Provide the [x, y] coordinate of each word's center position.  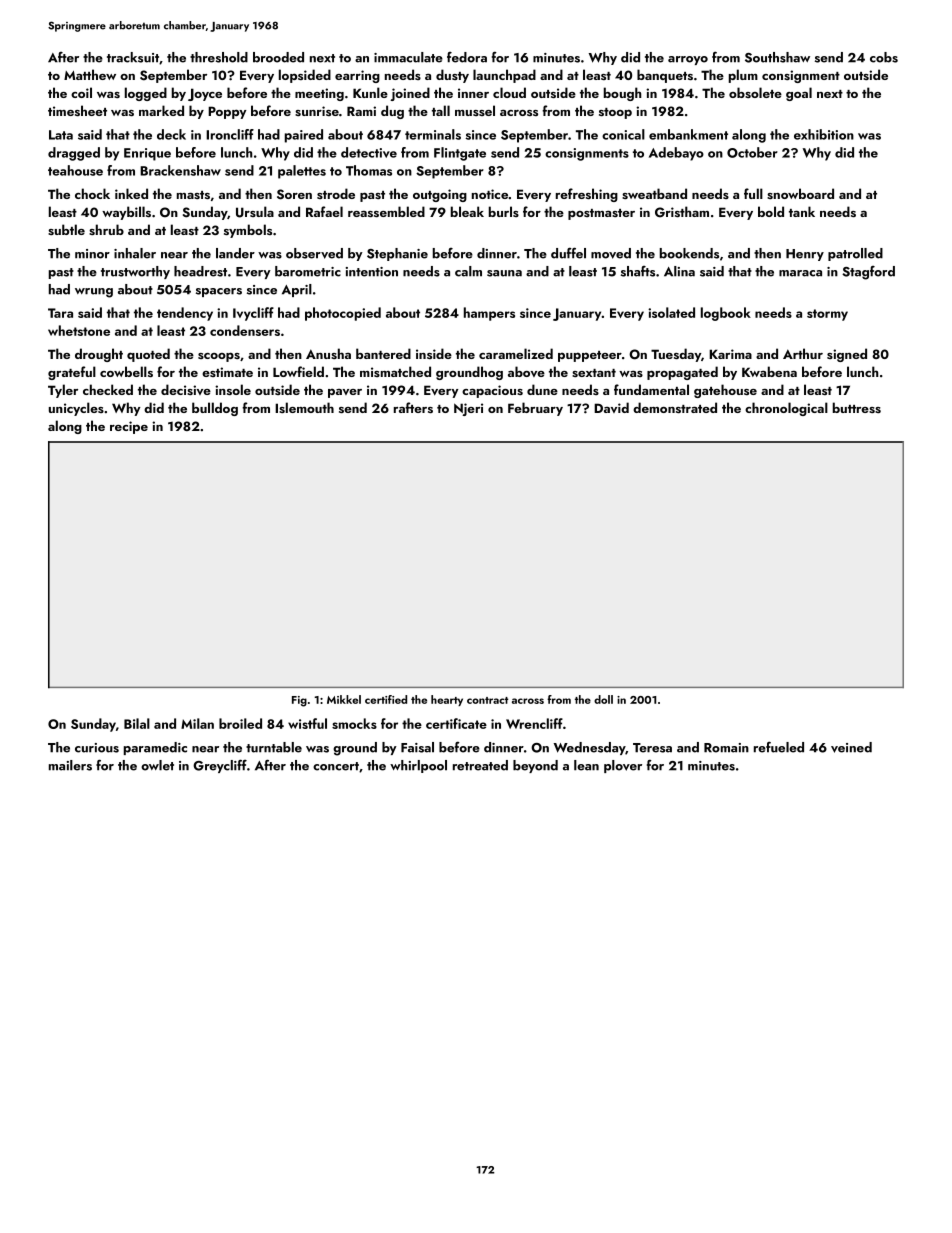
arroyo [688, 60]
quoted [148, 355]
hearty [447, 700]
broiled [240, 723]
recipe [129, 427]
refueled [779, 747]
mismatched [395, 371]
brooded [278, 57]
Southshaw [777, 57]
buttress [857, 407]
